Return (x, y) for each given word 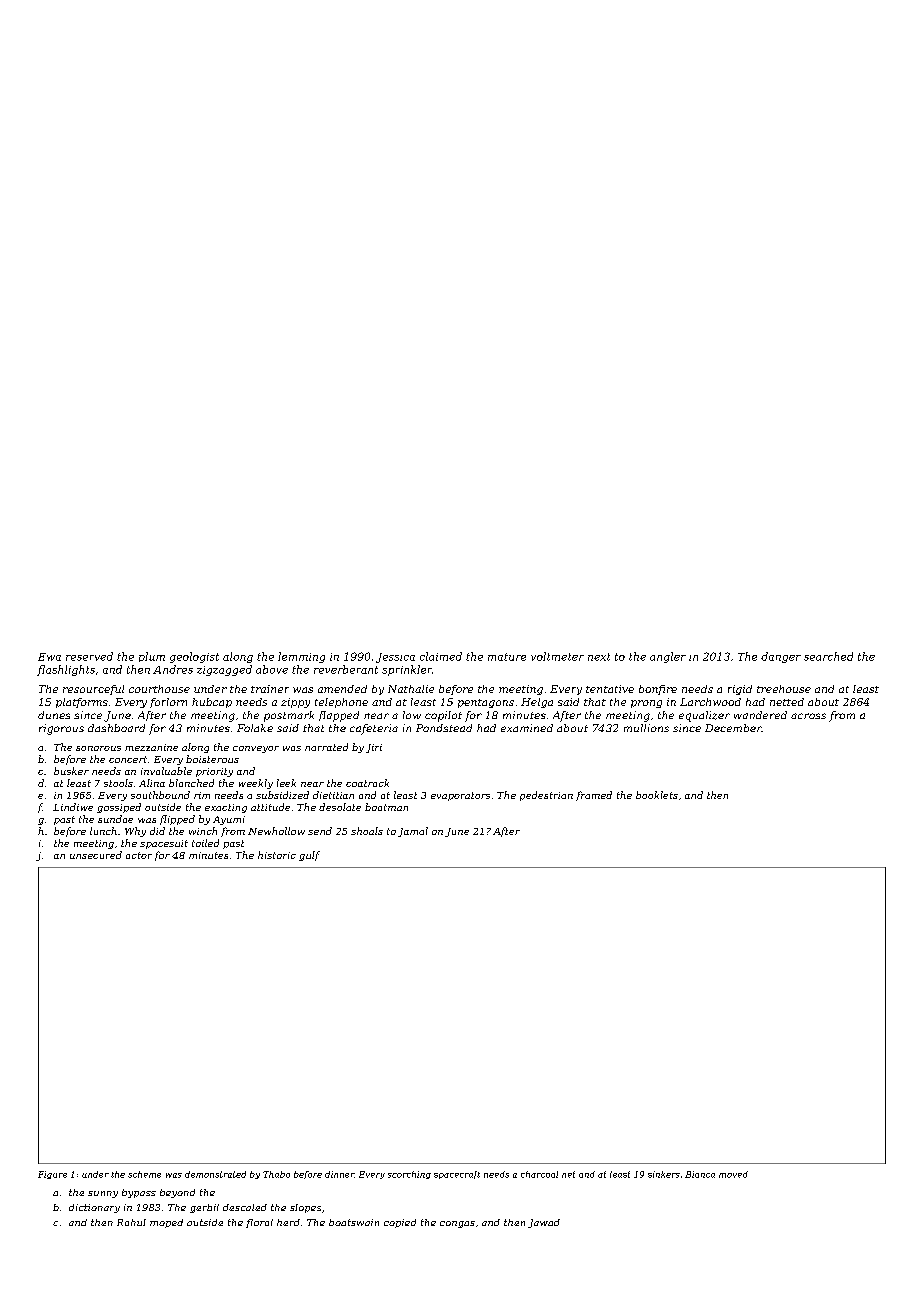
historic (277, 855)
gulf (309, 856)
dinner (339, 1174)
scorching (409, 1175)
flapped (339, 716)
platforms (82, 703)
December (733, 728)
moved (733, 1174)
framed (594, 796)
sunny (103, 1194)
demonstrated (215, 1174)
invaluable (166, 771)
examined (527, 728)
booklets (657, 795)
